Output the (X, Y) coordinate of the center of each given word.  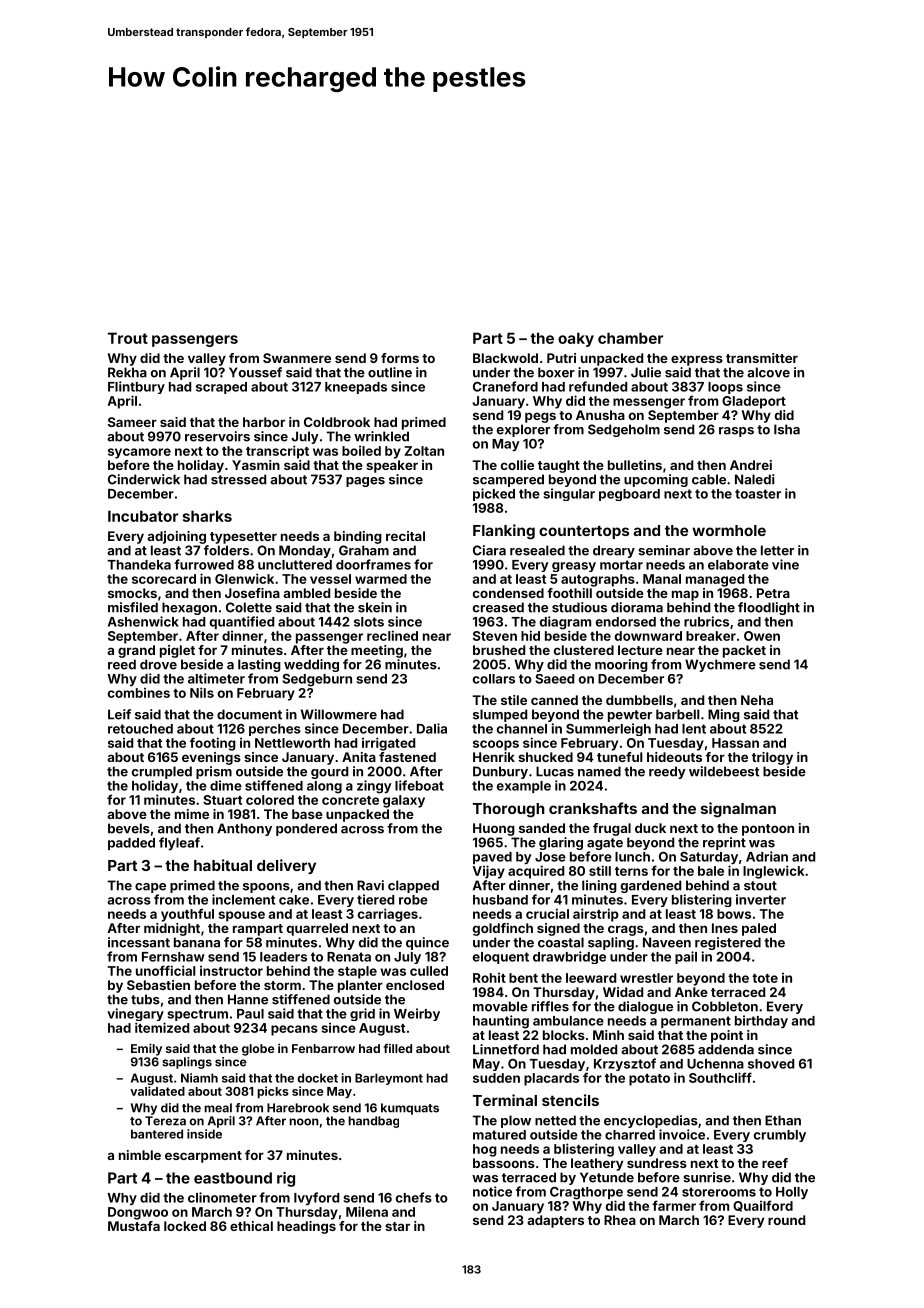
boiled (361, 451)
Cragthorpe (586, 1193)
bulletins (635, 465)
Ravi (370, 885)
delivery (286, 866)
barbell (678, 714)
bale (711, 871)
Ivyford (316, 1198)
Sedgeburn (317, 680)
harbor (264, 422)
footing (213, 744)
